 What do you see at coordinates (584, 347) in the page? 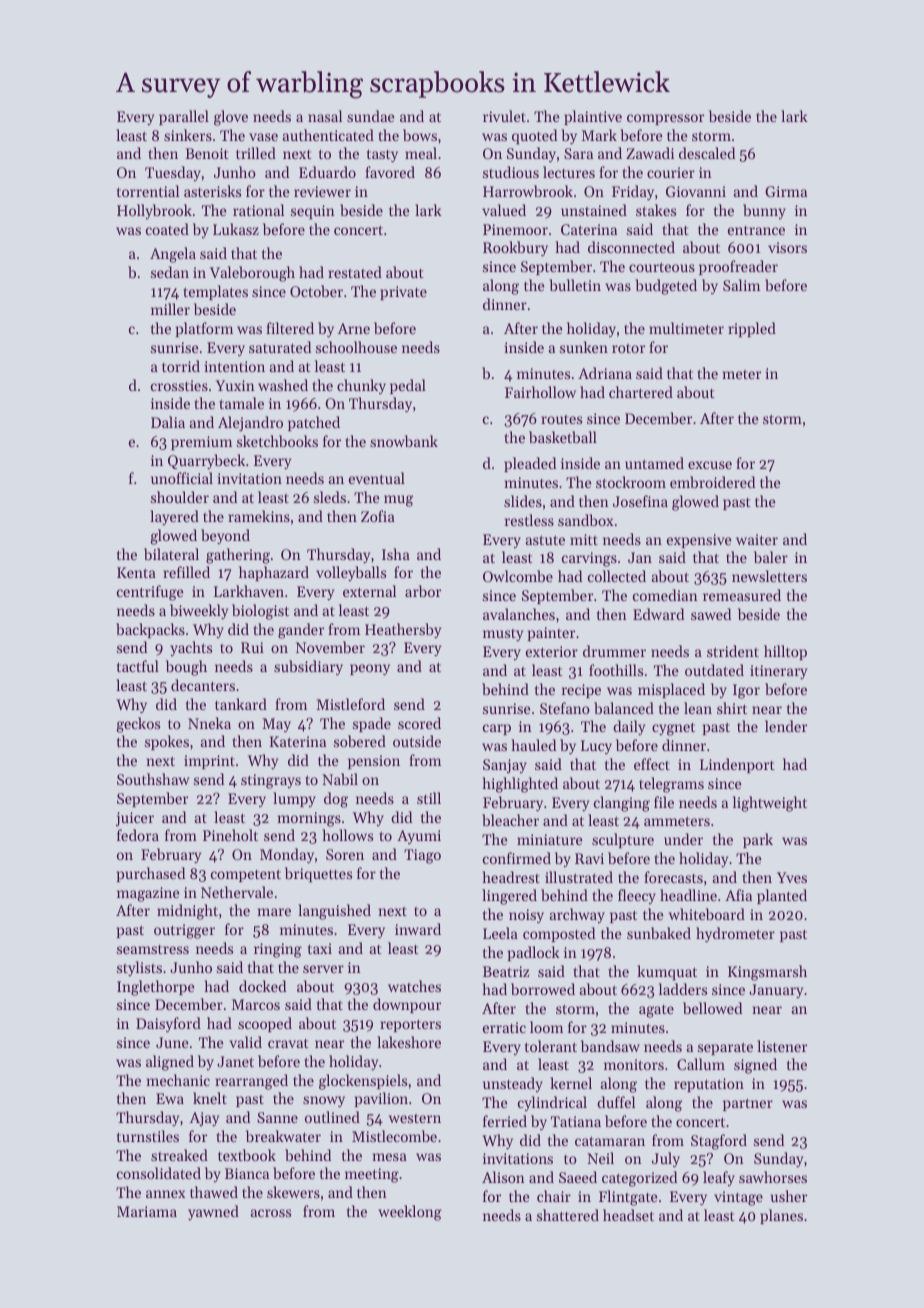
I see `sunken` at bounding box center [584, 347].
